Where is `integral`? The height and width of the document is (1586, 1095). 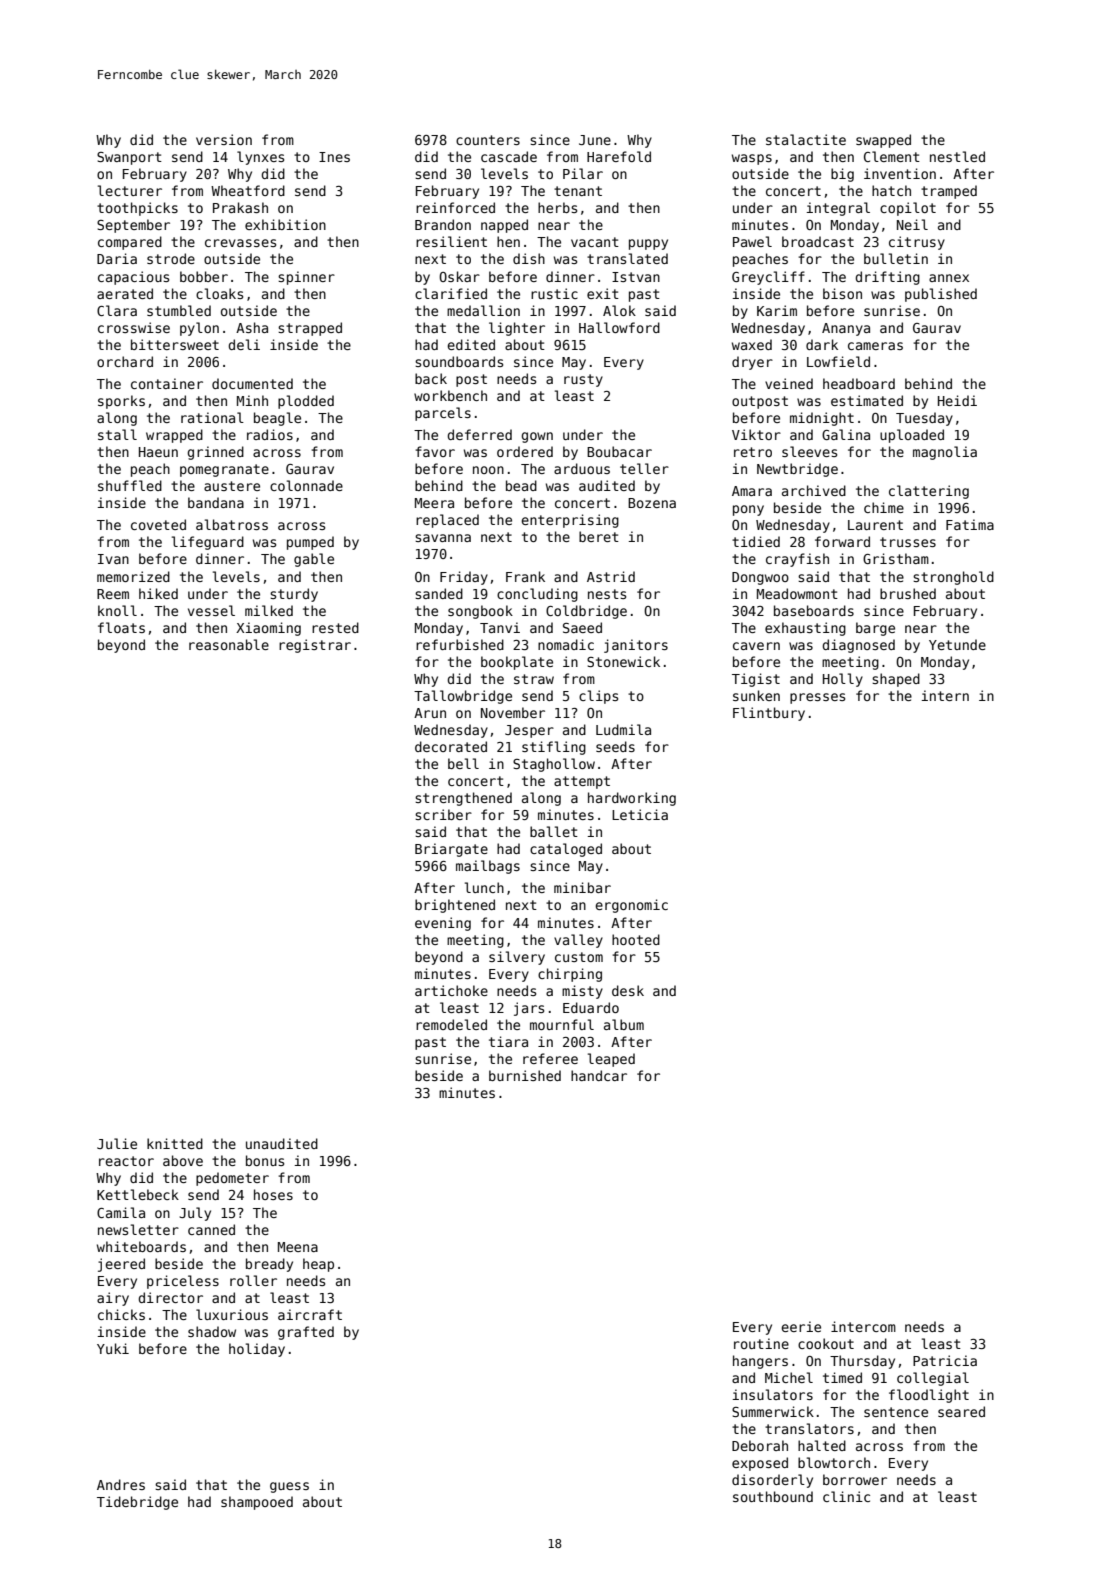
integral is located at coordinates (838, 209).
